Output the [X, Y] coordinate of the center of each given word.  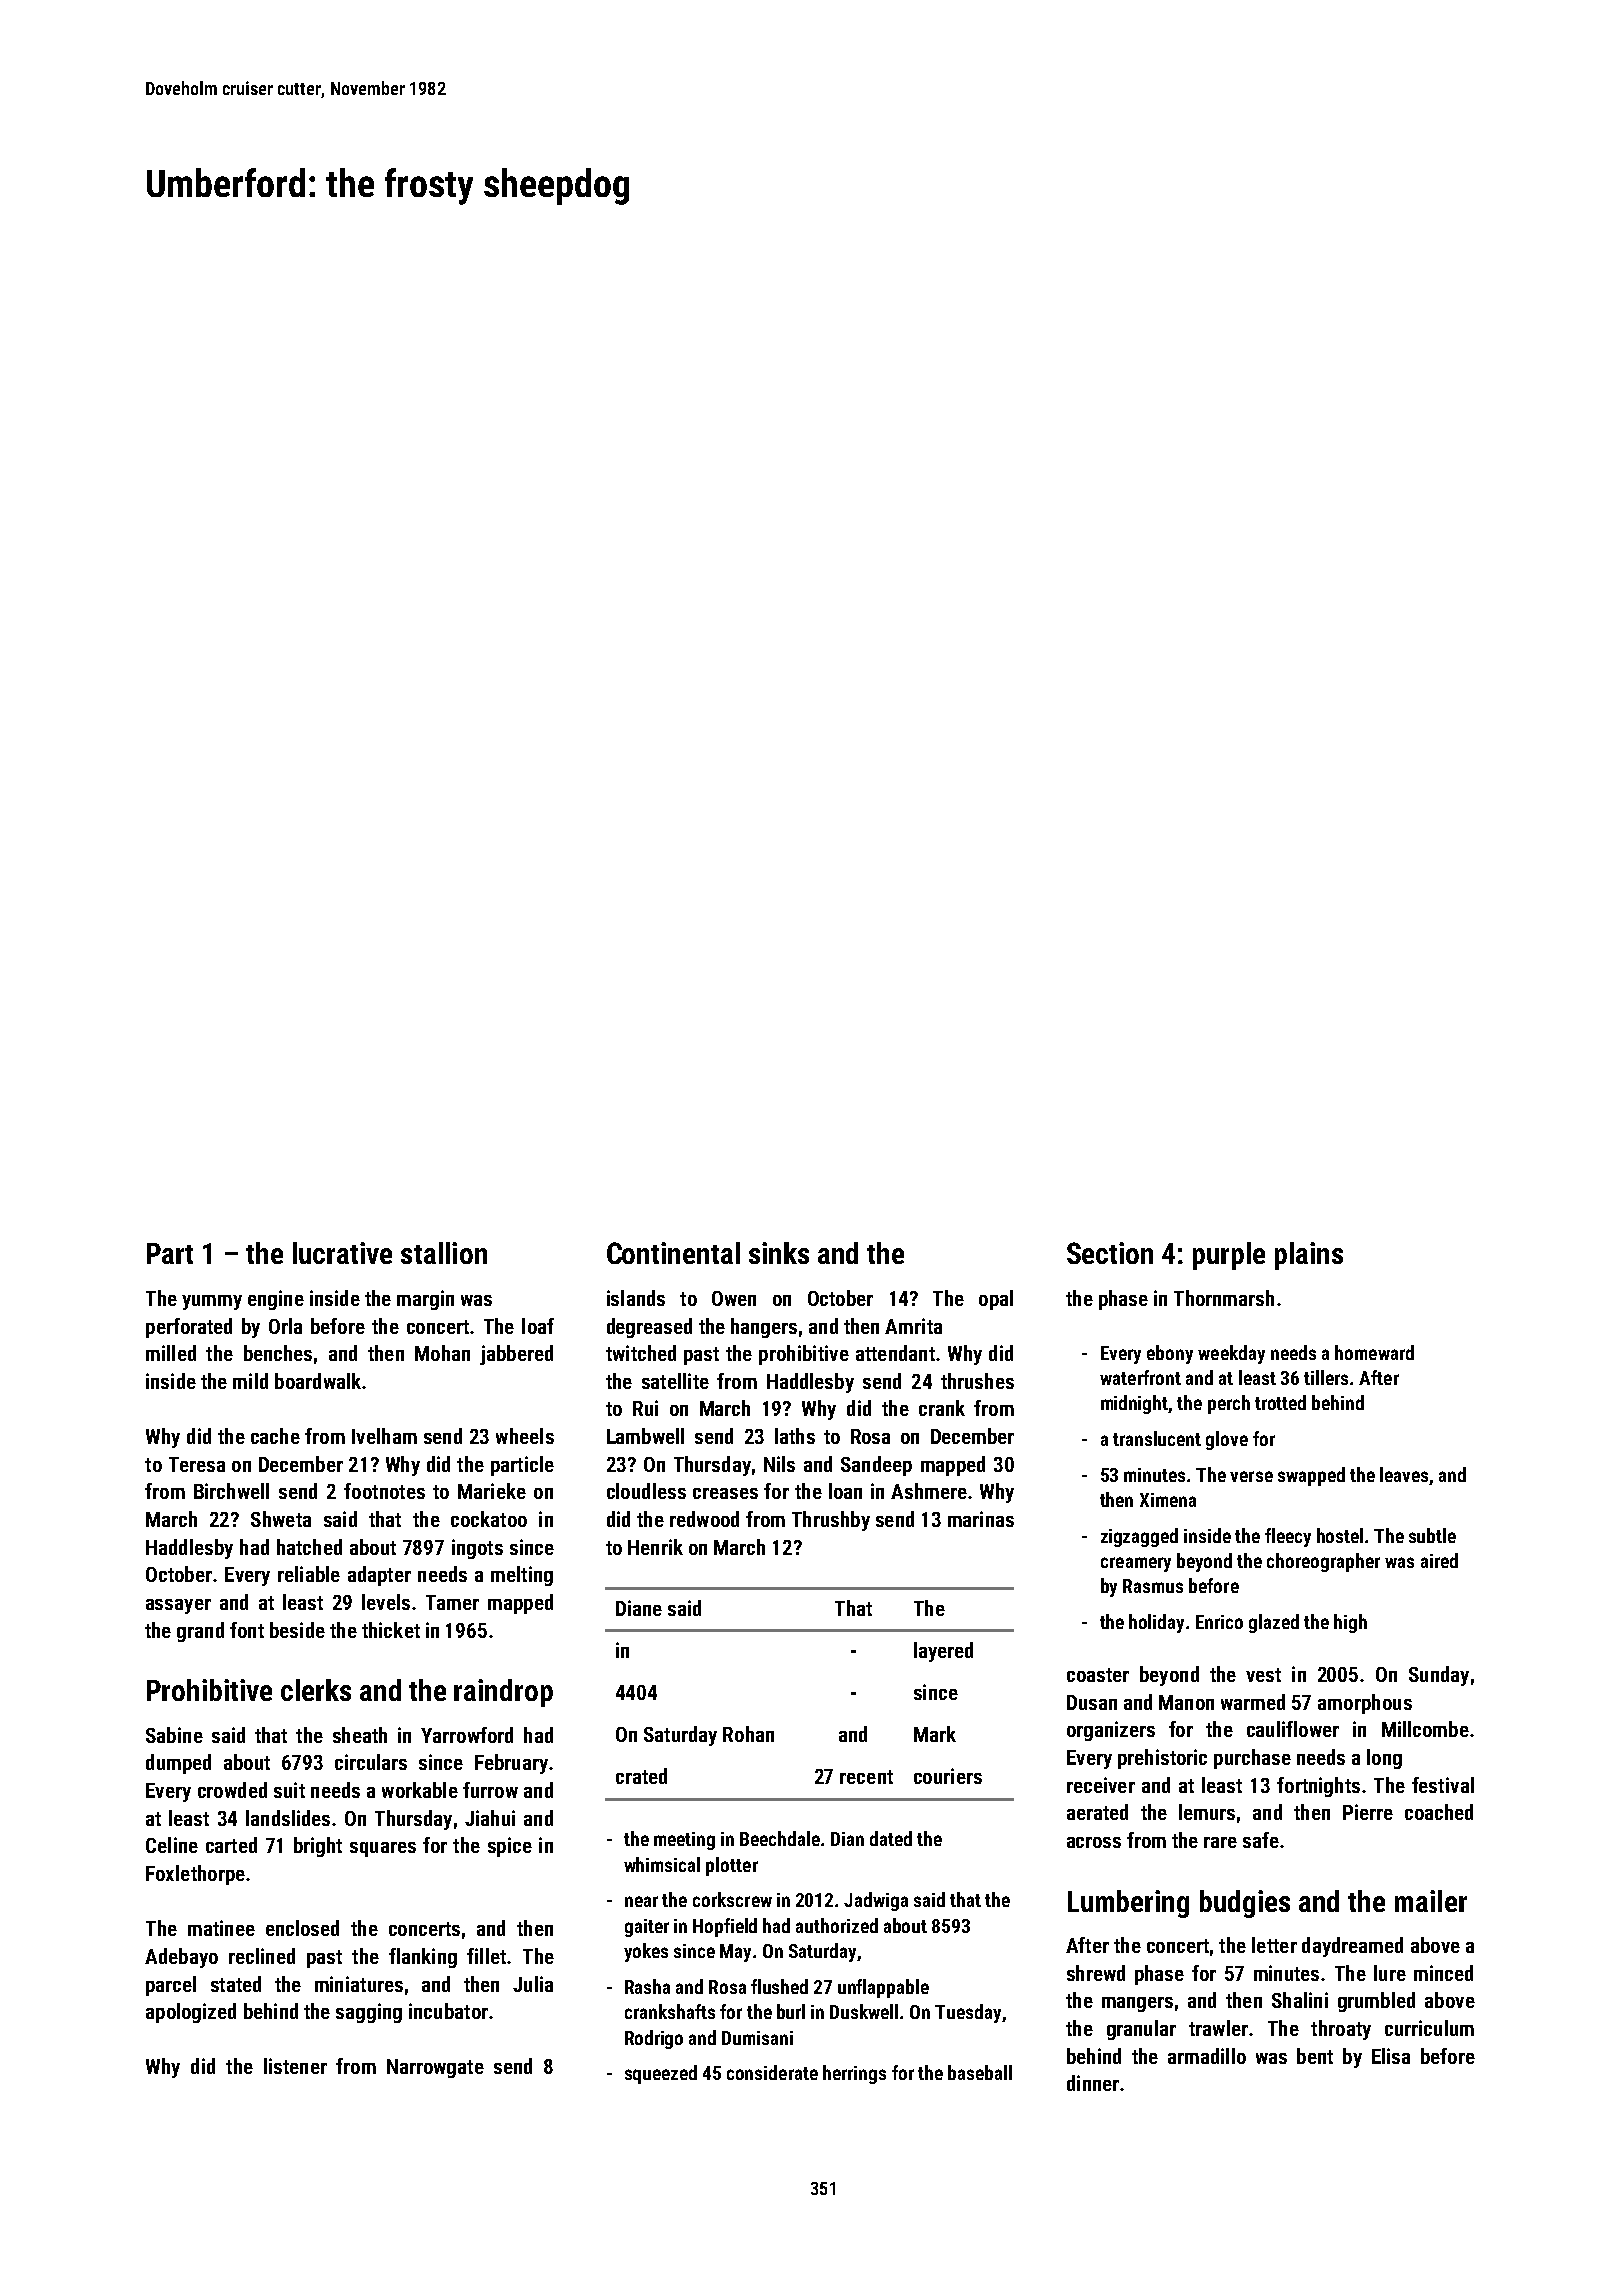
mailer [1431, 1901]
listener [295, 2066]
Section [1110, 1253]
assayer [178, 1606]
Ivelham [384, 1436]
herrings [854, 2074]
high [1350, 1623]
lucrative [342, 1253]
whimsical [662, 1864]
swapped [1311, 1476]
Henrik [655, 1547]
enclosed [302, 1928]
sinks [779, 1253]
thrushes [977, 1381]
